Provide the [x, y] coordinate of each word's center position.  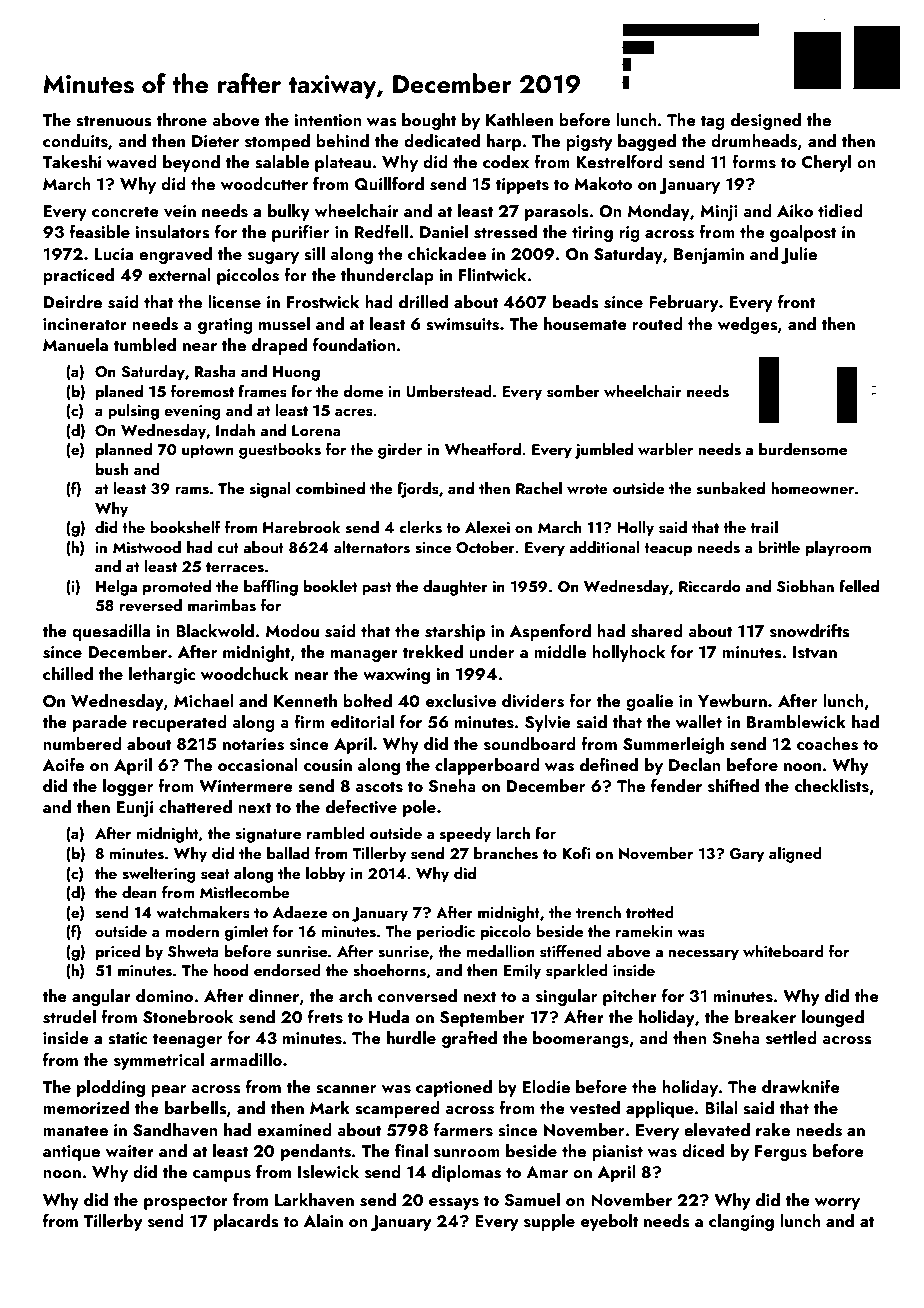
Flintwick [492, 274]
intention [328, 120]
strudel [69, 1017]
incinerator [85, 324]
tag [713, 122]
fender [676, 785]
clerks [420, 527]
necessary [704, 955]
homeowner [812, 488]
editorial [362, 721]
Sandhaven [175, 1130]
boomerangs [581, 1039]
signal [270, 490]
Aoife [63, 764]
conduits [75, 141]
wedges [747, 325]
